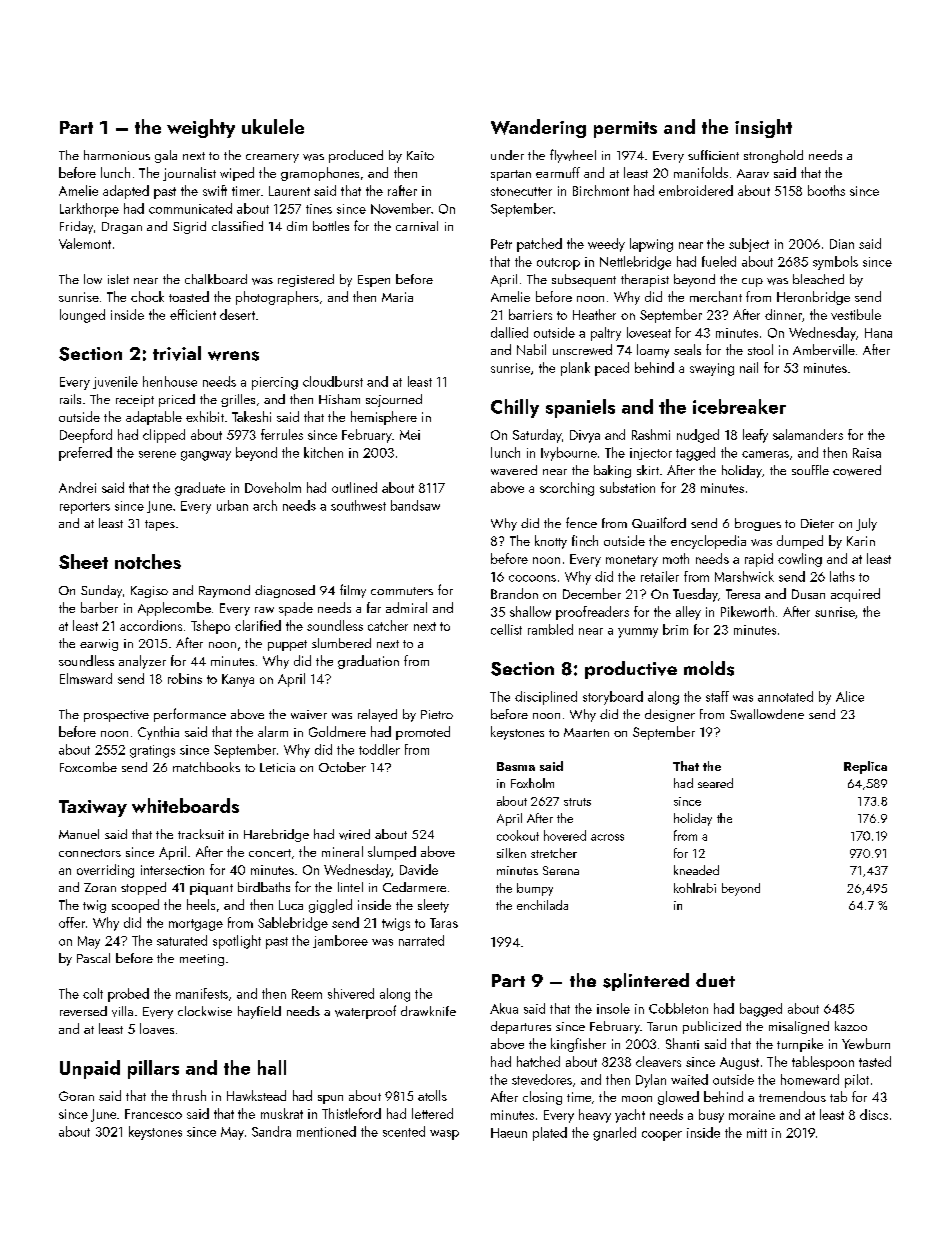  Describe the element at coordinates (388, 625) in the screenshot. I see `catcher` at that location.
